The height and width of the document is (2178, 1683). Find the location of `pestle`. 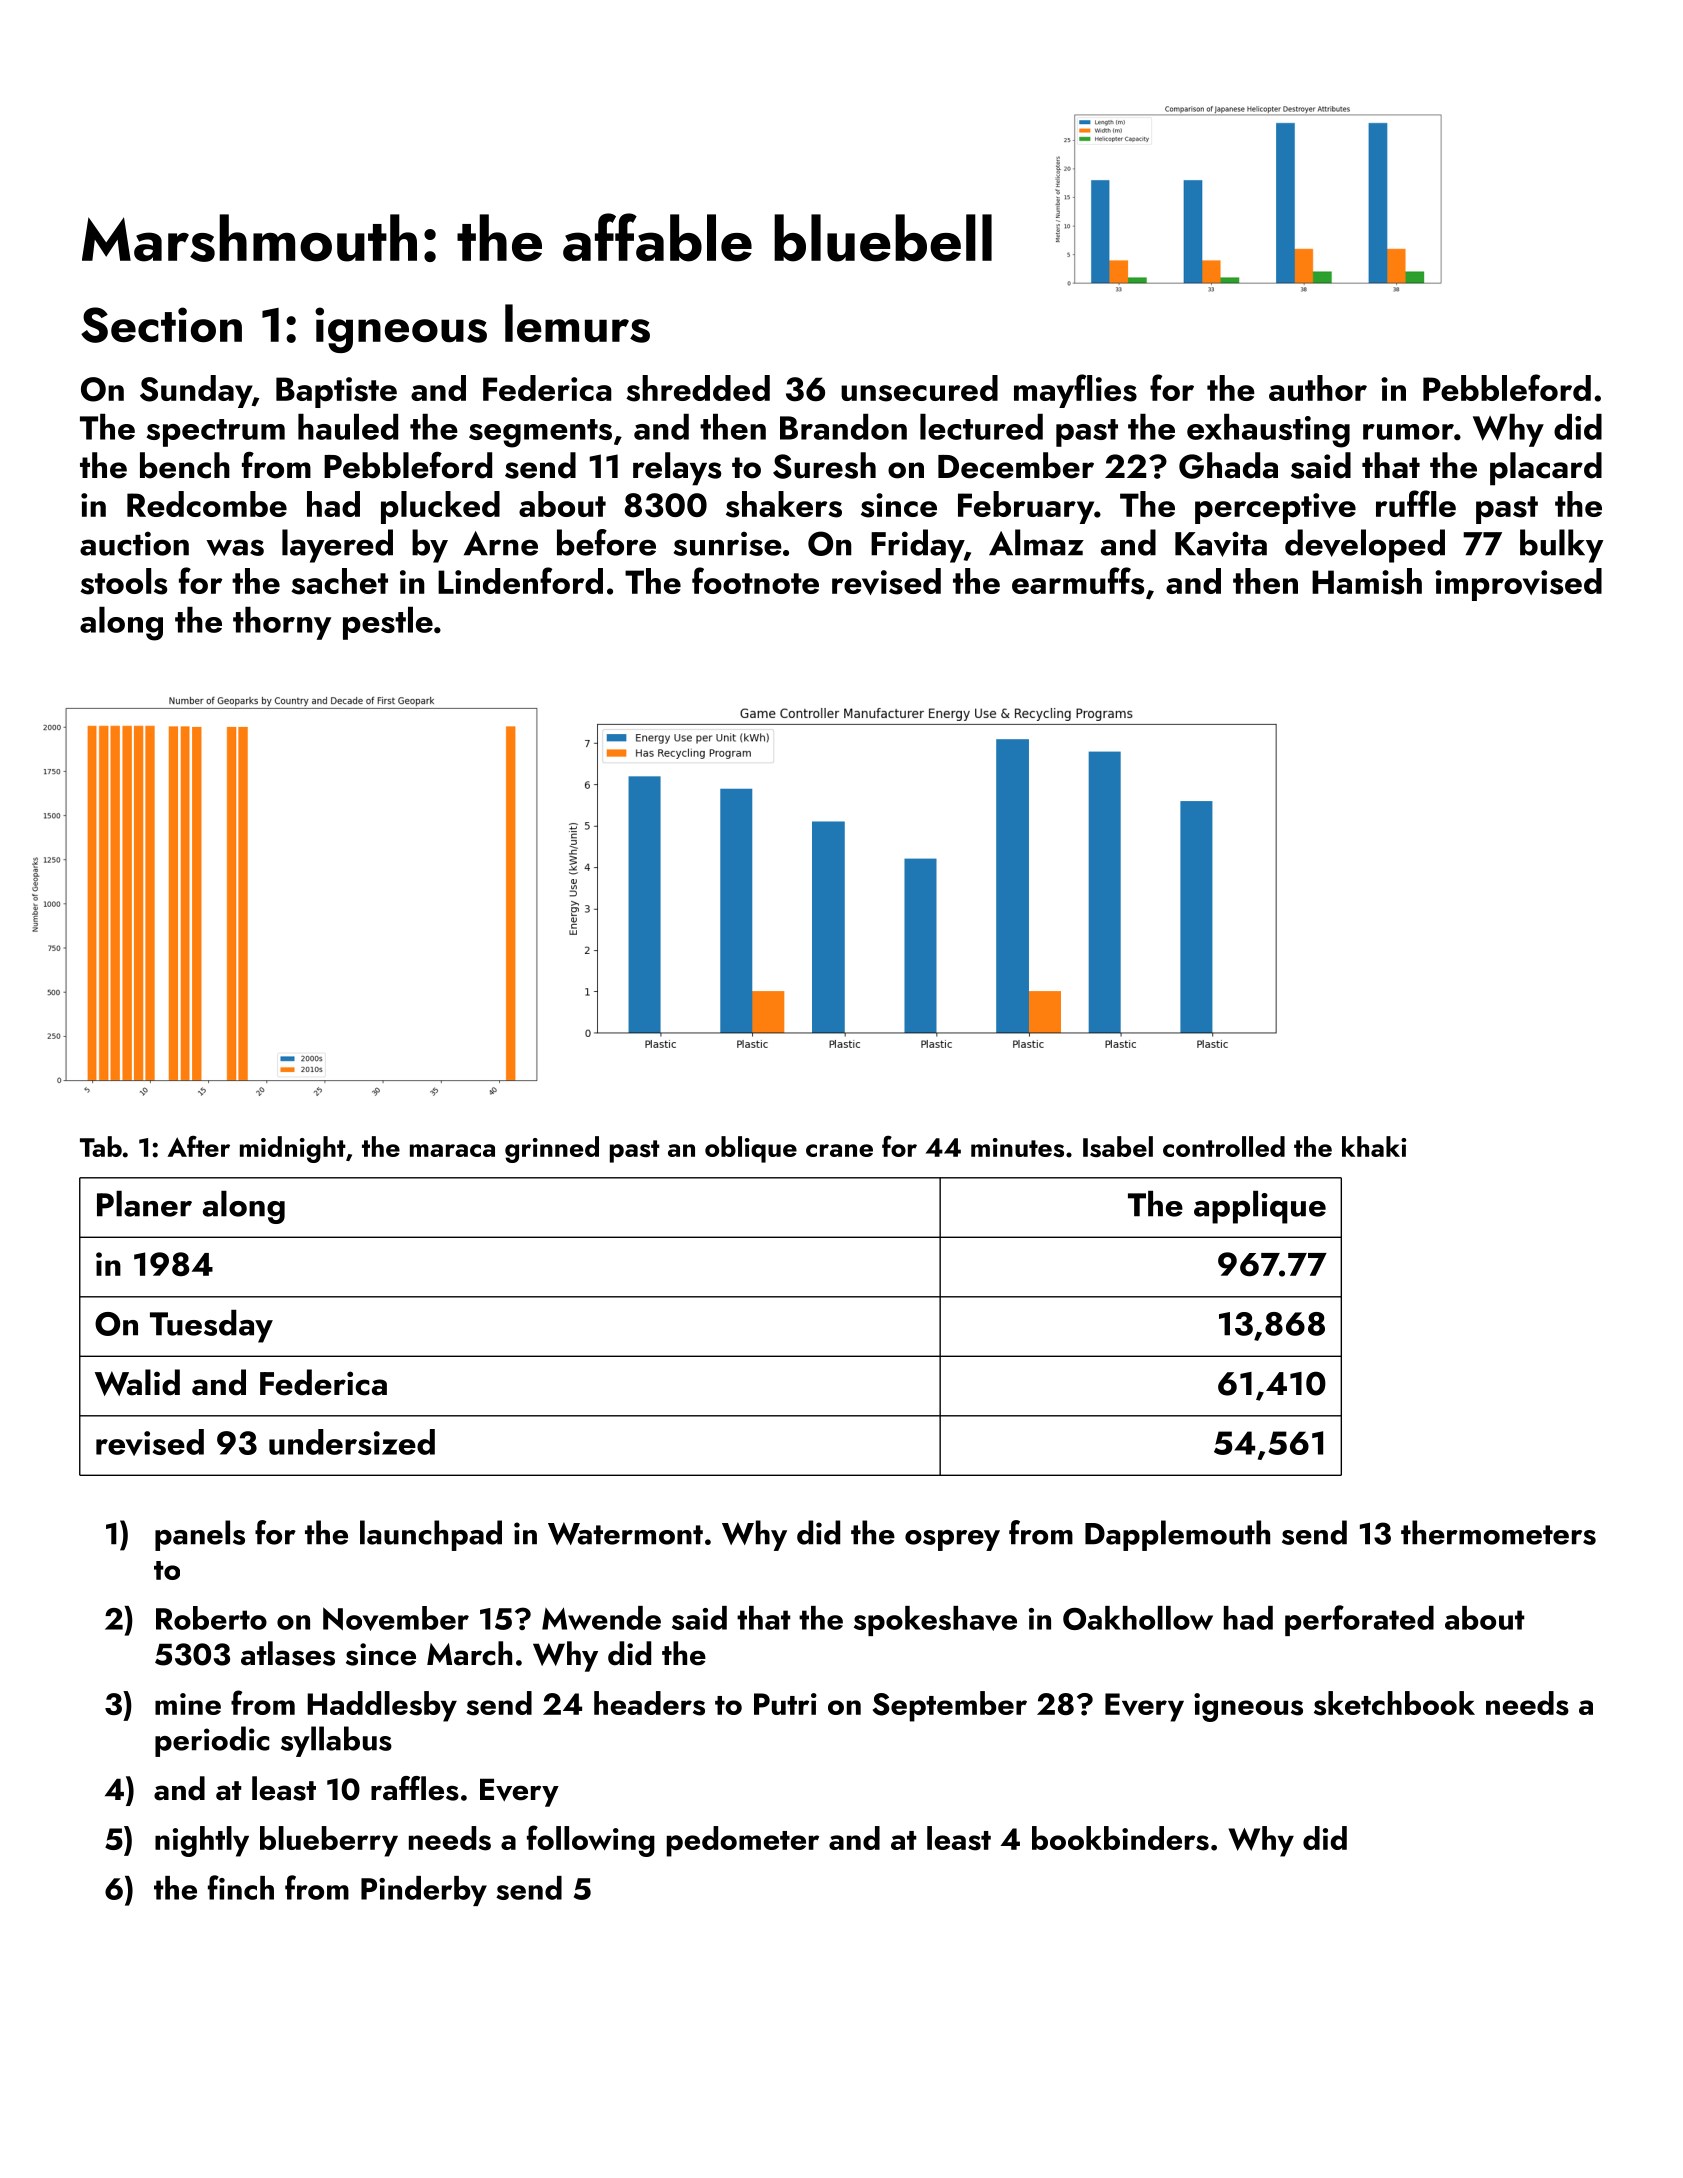

pestle is located at coordinates (388, 623).
